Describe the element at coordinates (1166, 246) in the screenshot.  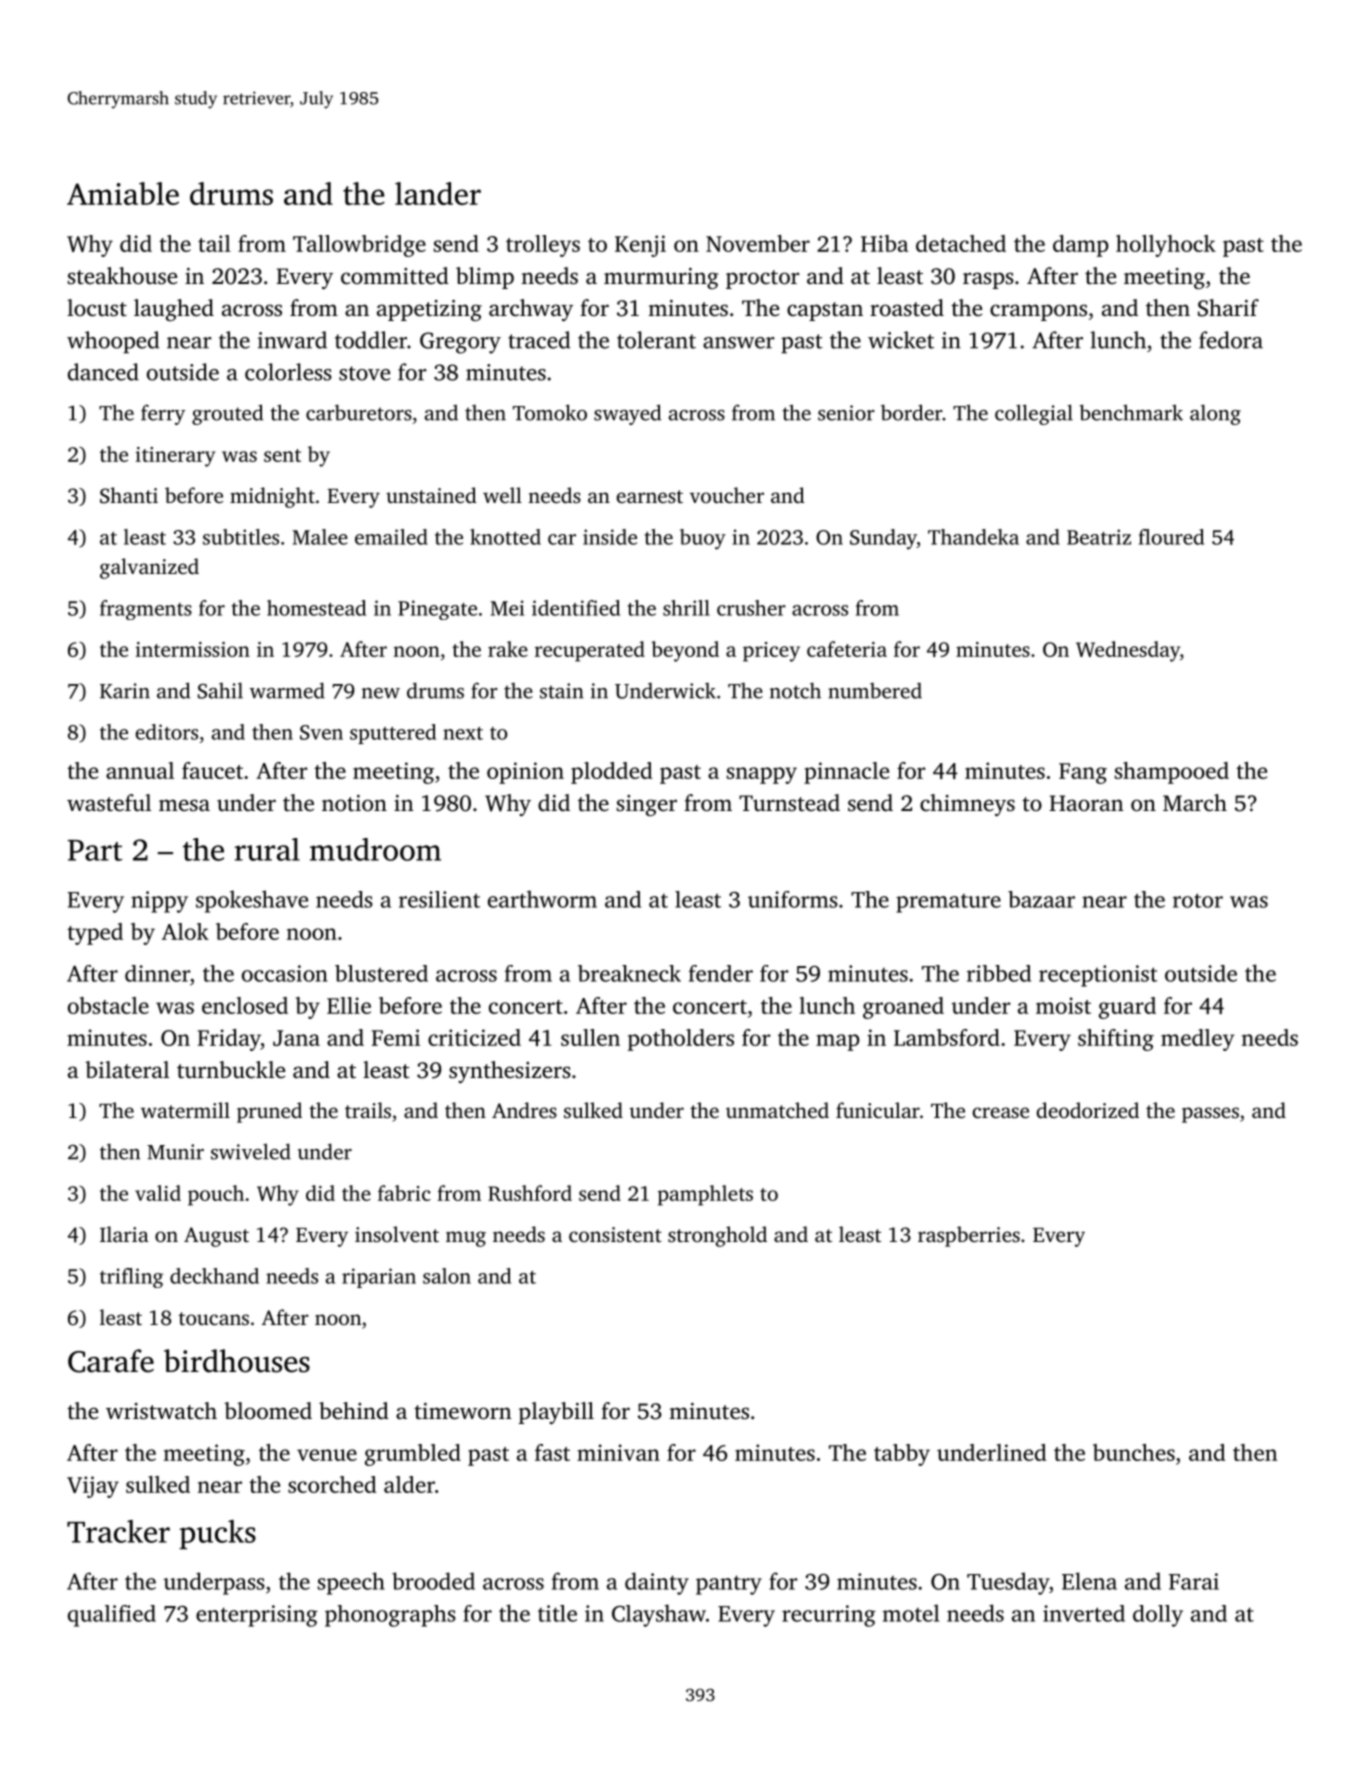
I see `hollyhock` at that location.
